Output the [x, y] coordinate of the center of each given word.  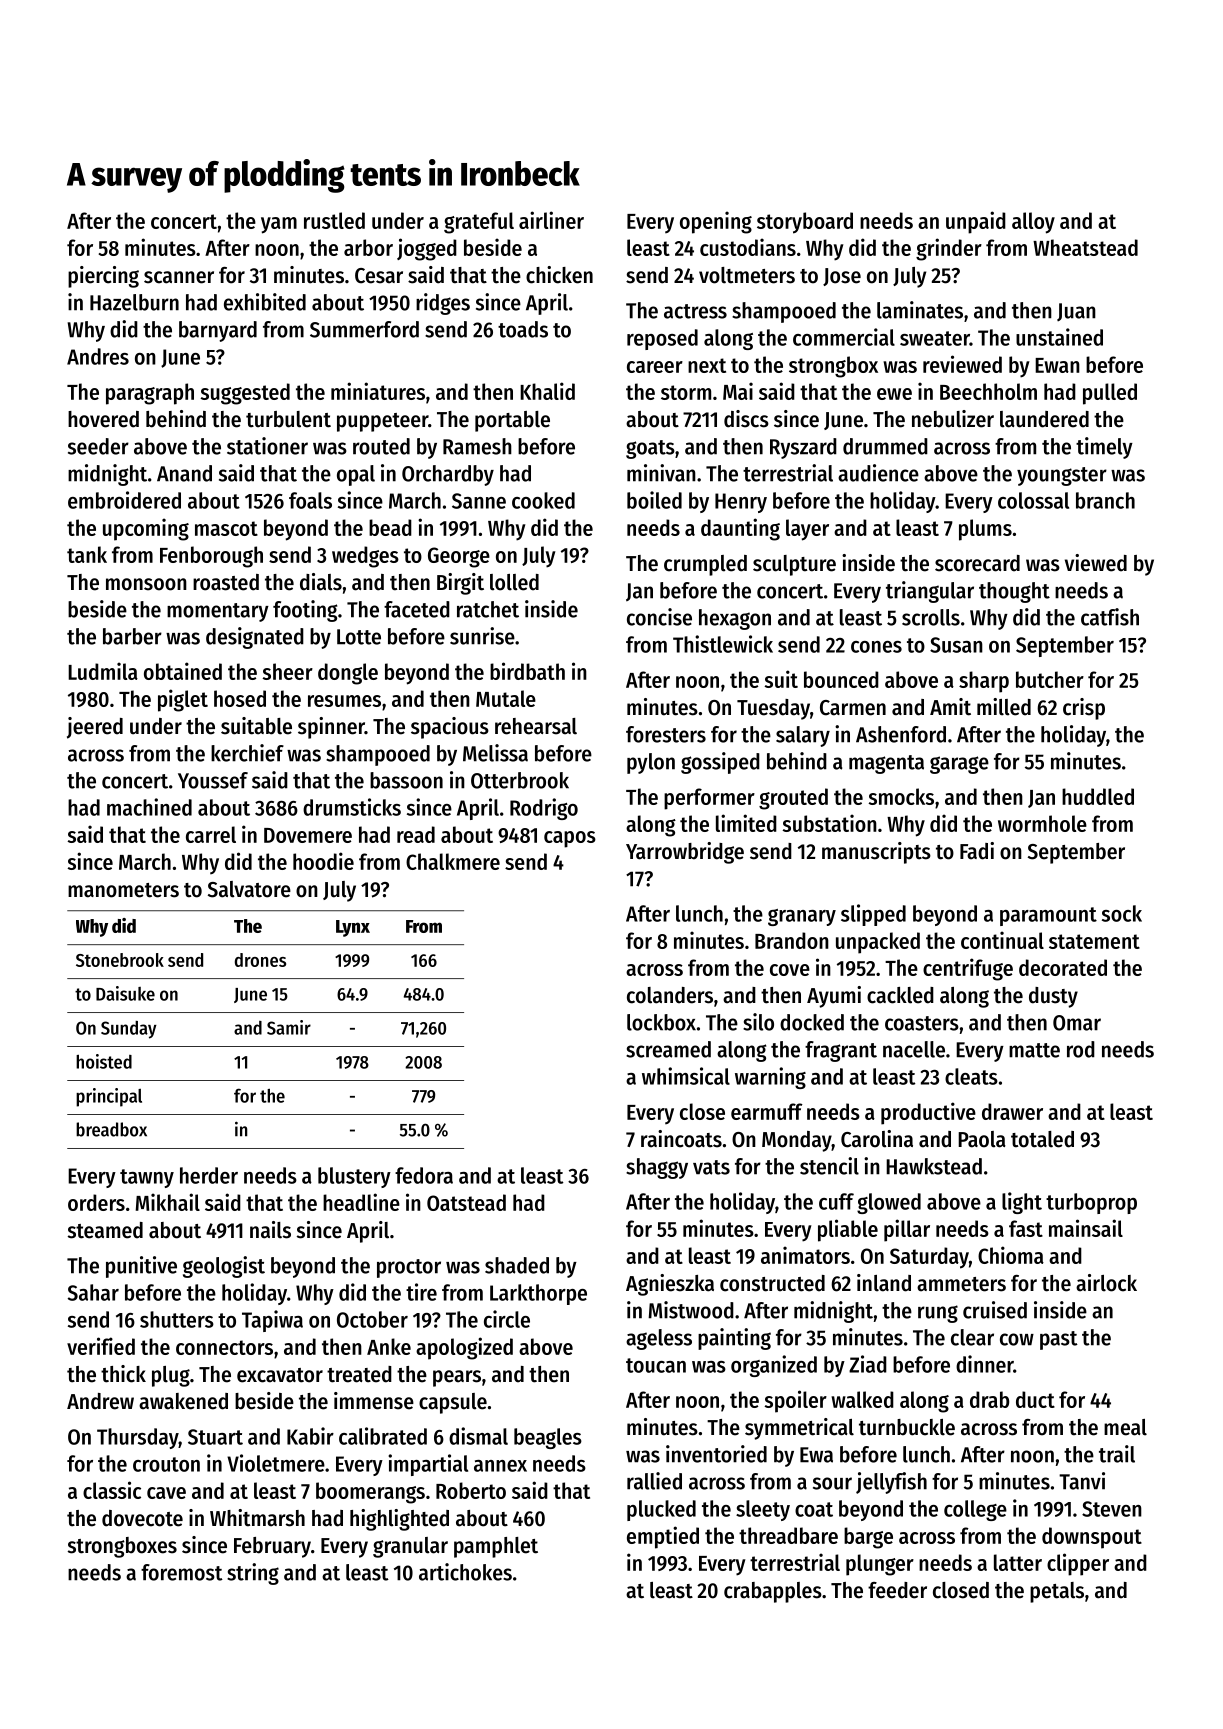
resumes [344, 701]
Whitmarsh [257, 1518]
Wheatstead [1085, 247]
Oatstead [466, 1202]
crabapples [773, 1592]
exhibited [265, 302]
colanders [670, 995]
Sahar [93, 1292]
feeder [897, 1590]
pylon [651, 763]
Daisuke [125, 993]
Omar [1077, 1023]
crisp [1084, 709]
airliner [551, 220]
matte [1034, 1050]
